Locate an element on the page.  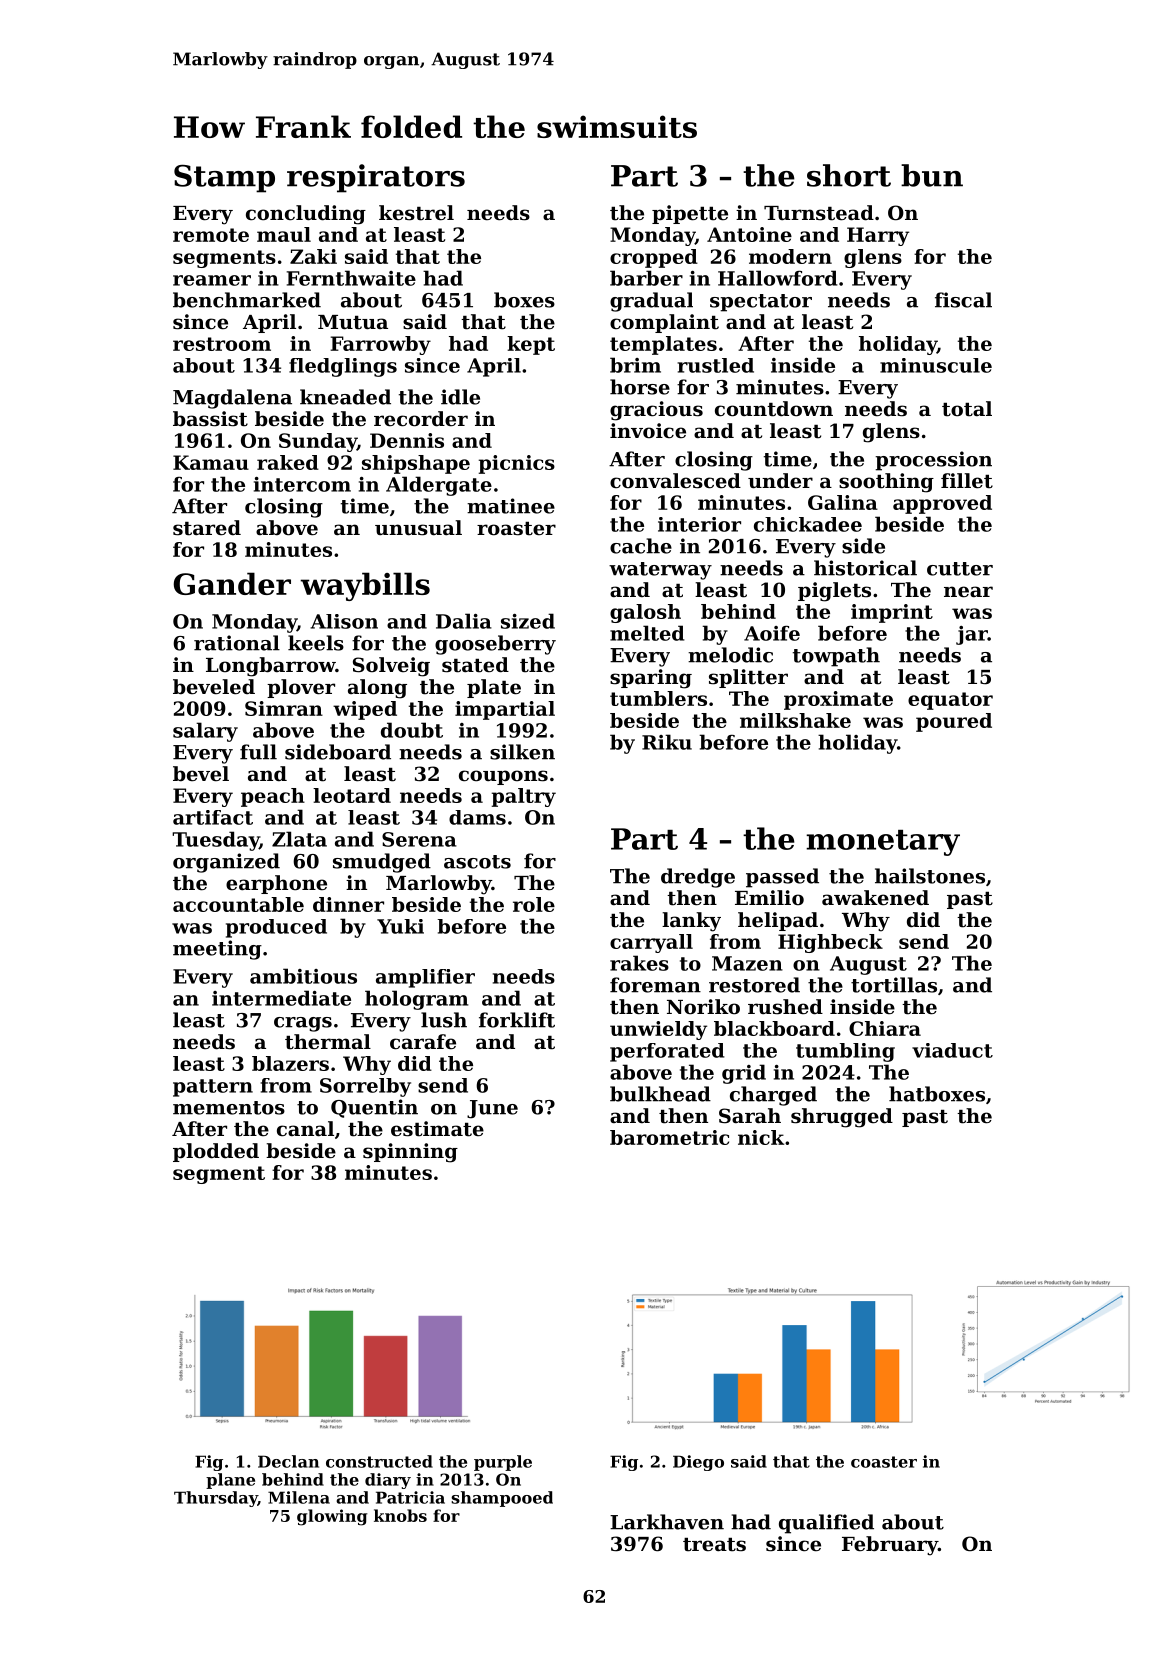
waybills is located at coordinates (365, 586).
